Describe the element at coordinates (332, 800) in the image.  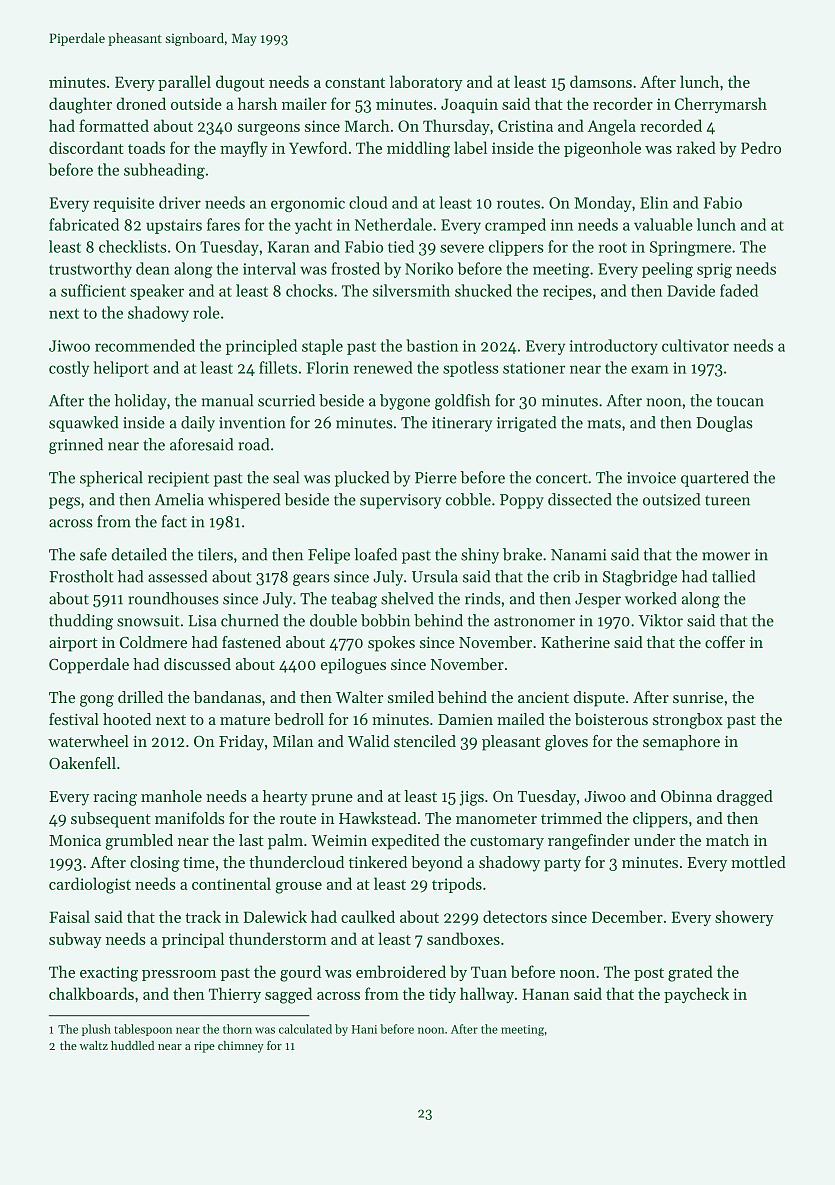
I see `prune` at that location.
